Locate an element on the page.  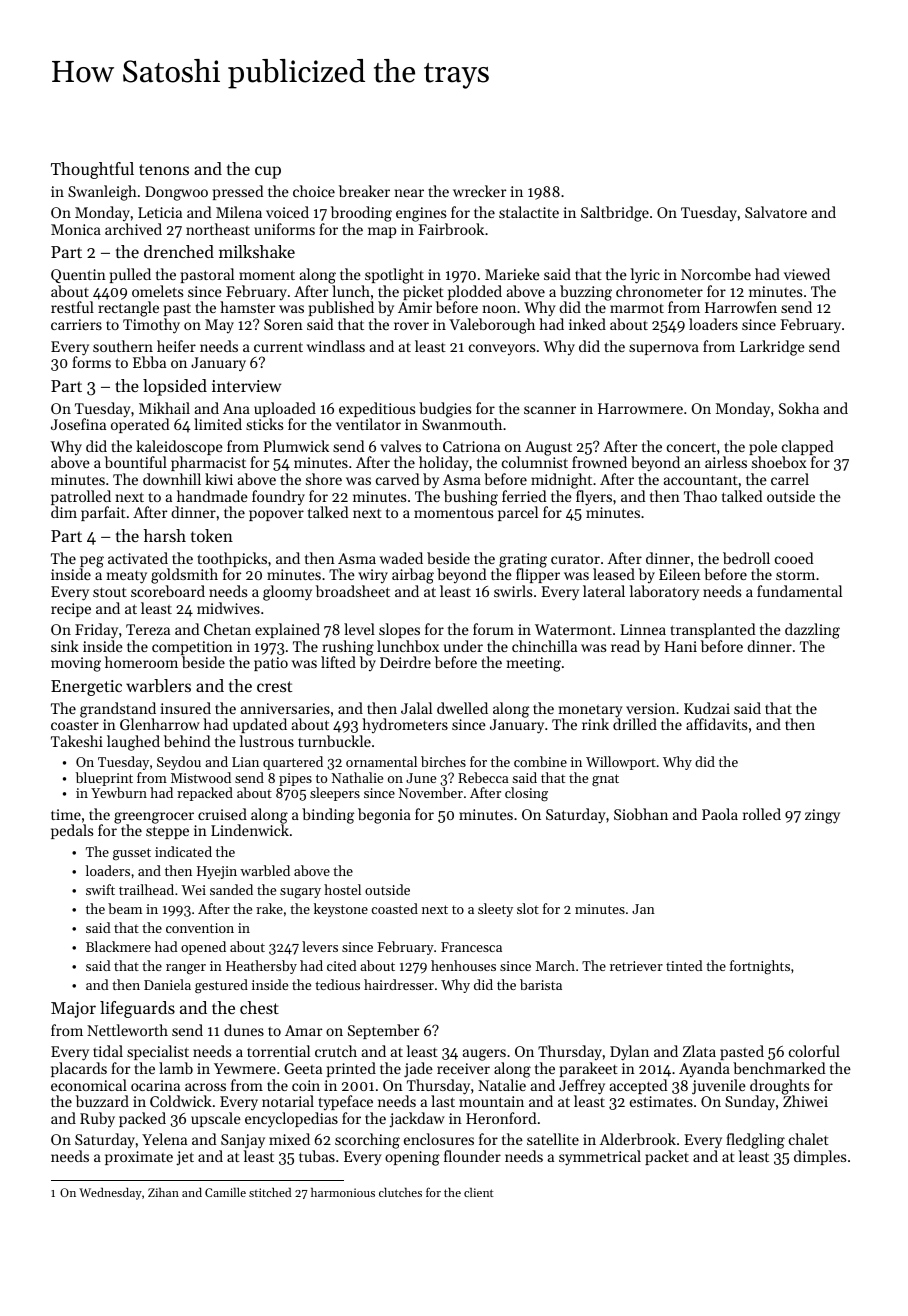
breaker is located at coordinates (364, 191).
